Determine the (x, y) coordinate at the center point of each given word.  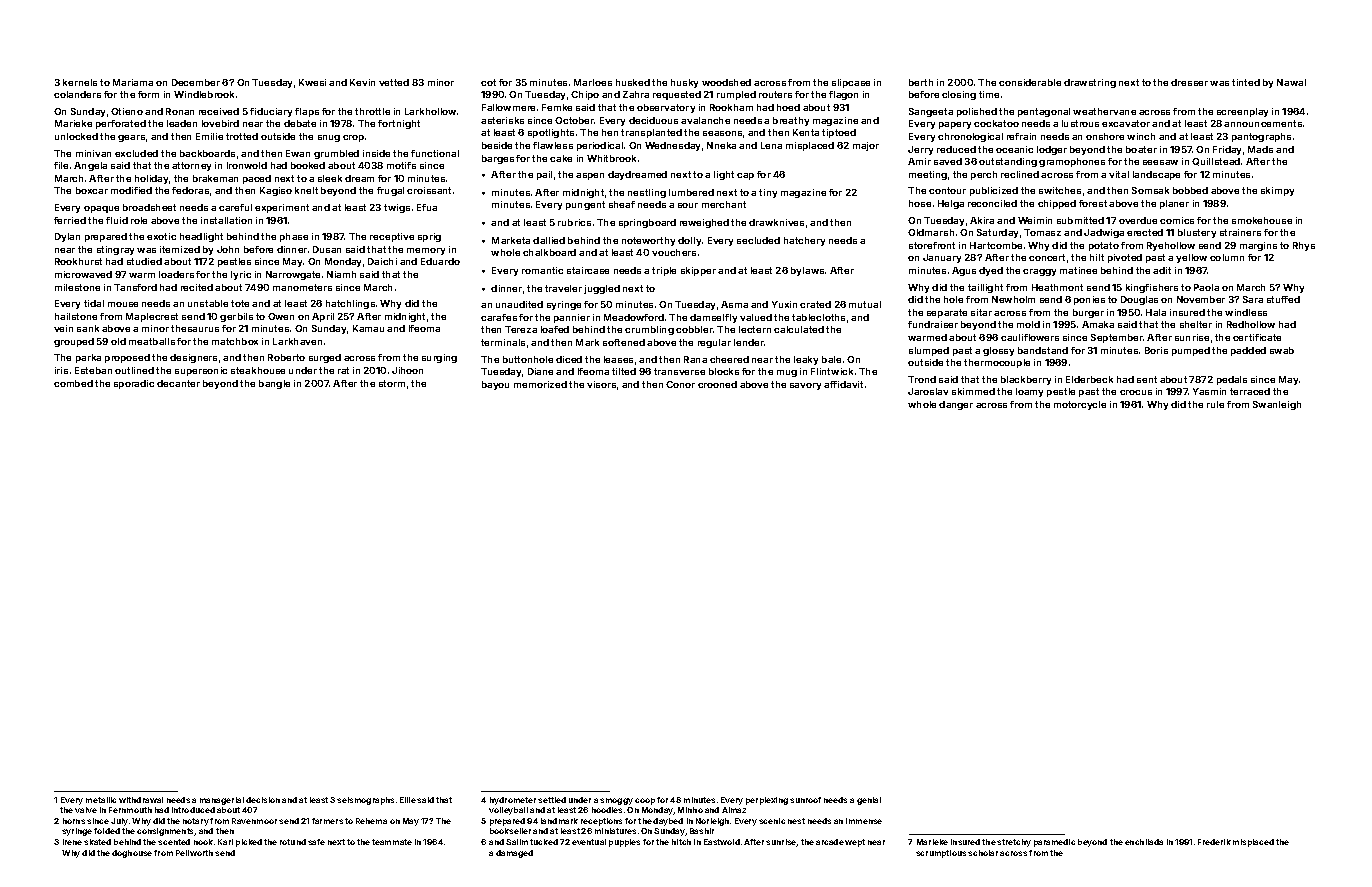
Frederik (1214, 842)
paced (257, 179)
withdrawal (141, 800)
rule (1215, 404)
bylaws (807, 271)
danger (956, 405)
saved (948, 161)
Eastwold (722, 842)
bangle (274, 384)
